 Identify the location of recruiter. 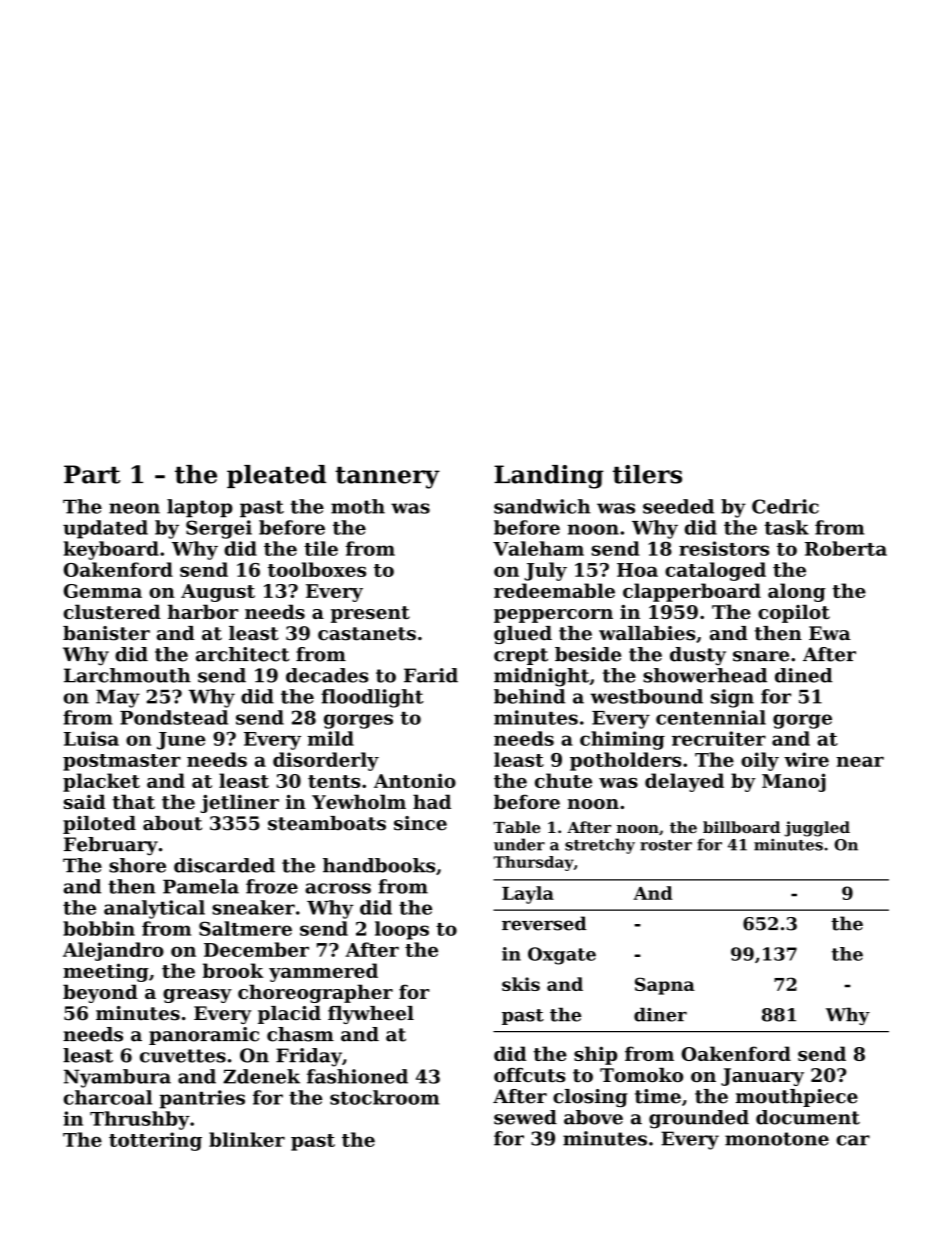
(719, 738).
